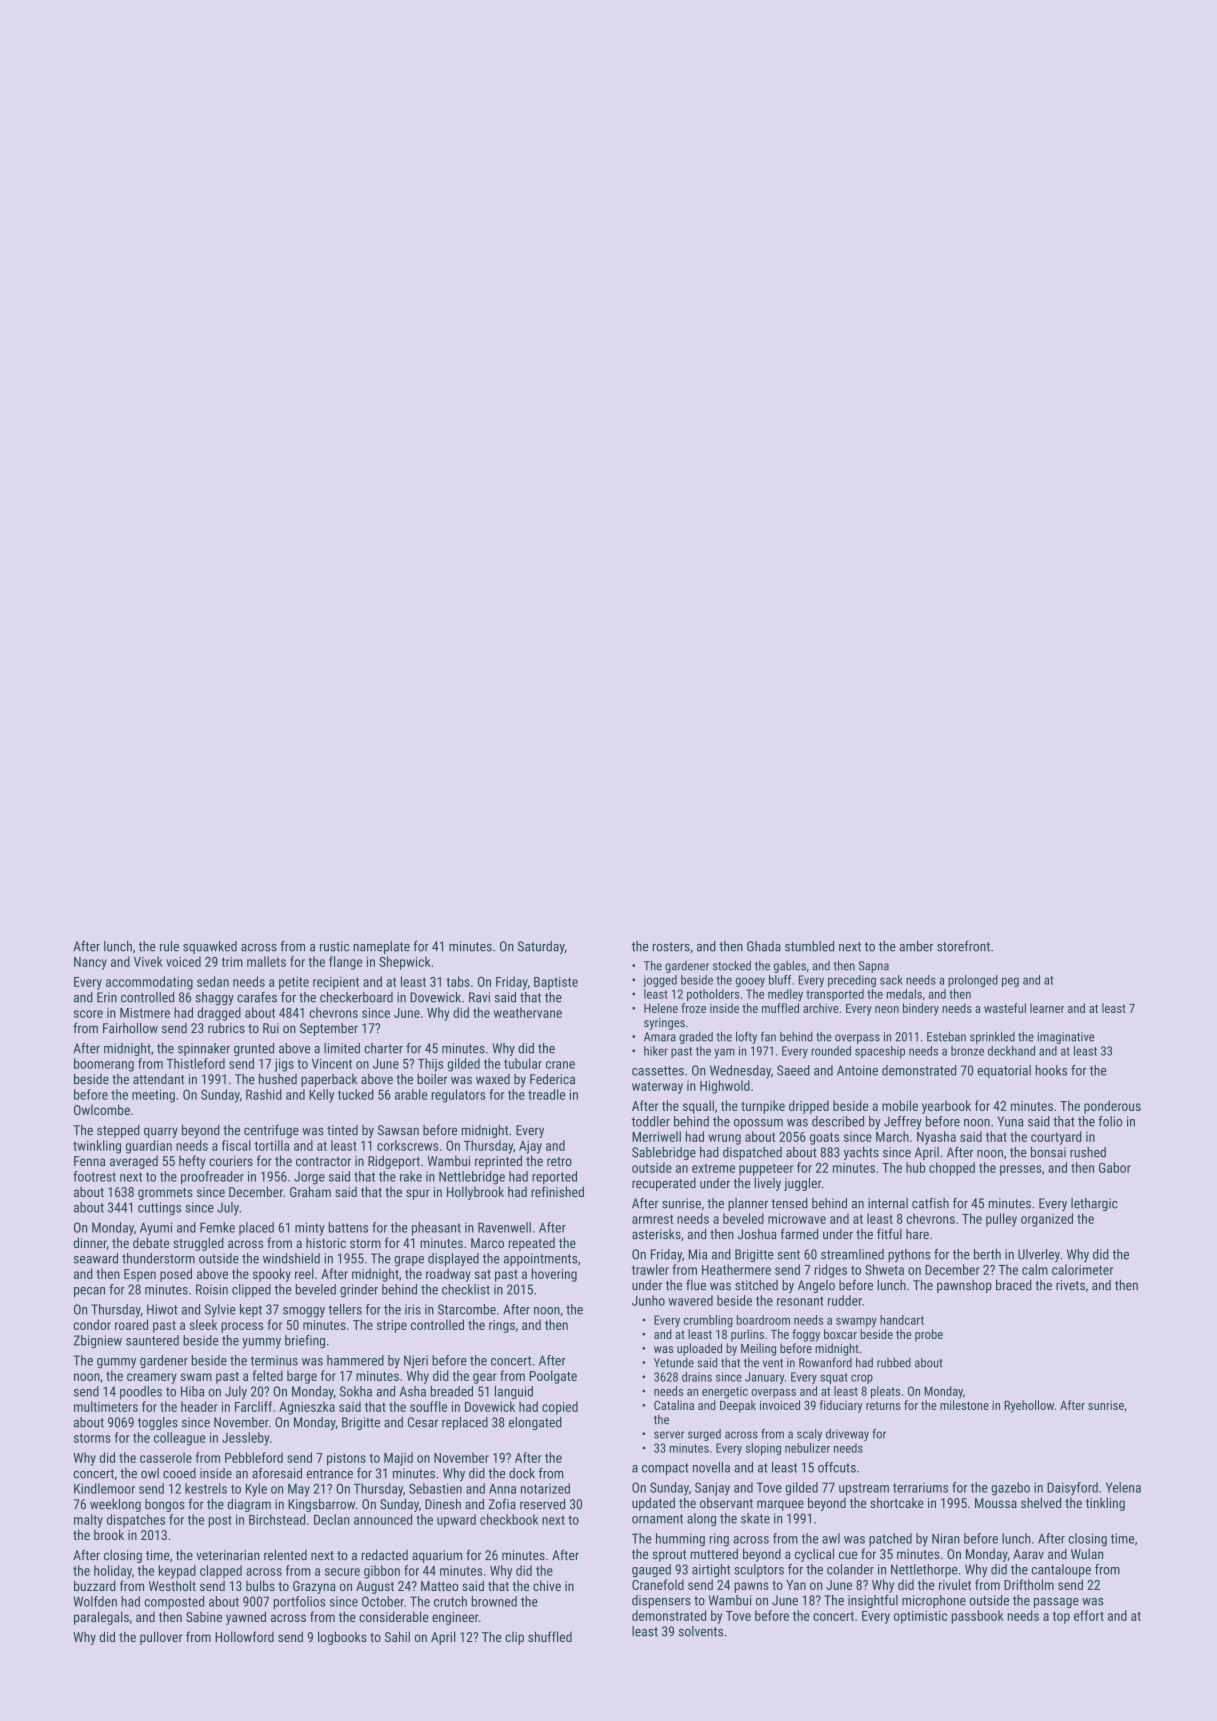 The height and width of the screenshot is (1721, 1217). Describe the element at coordinates (169, 946) in the screenshot. I see `rule` at that location.
